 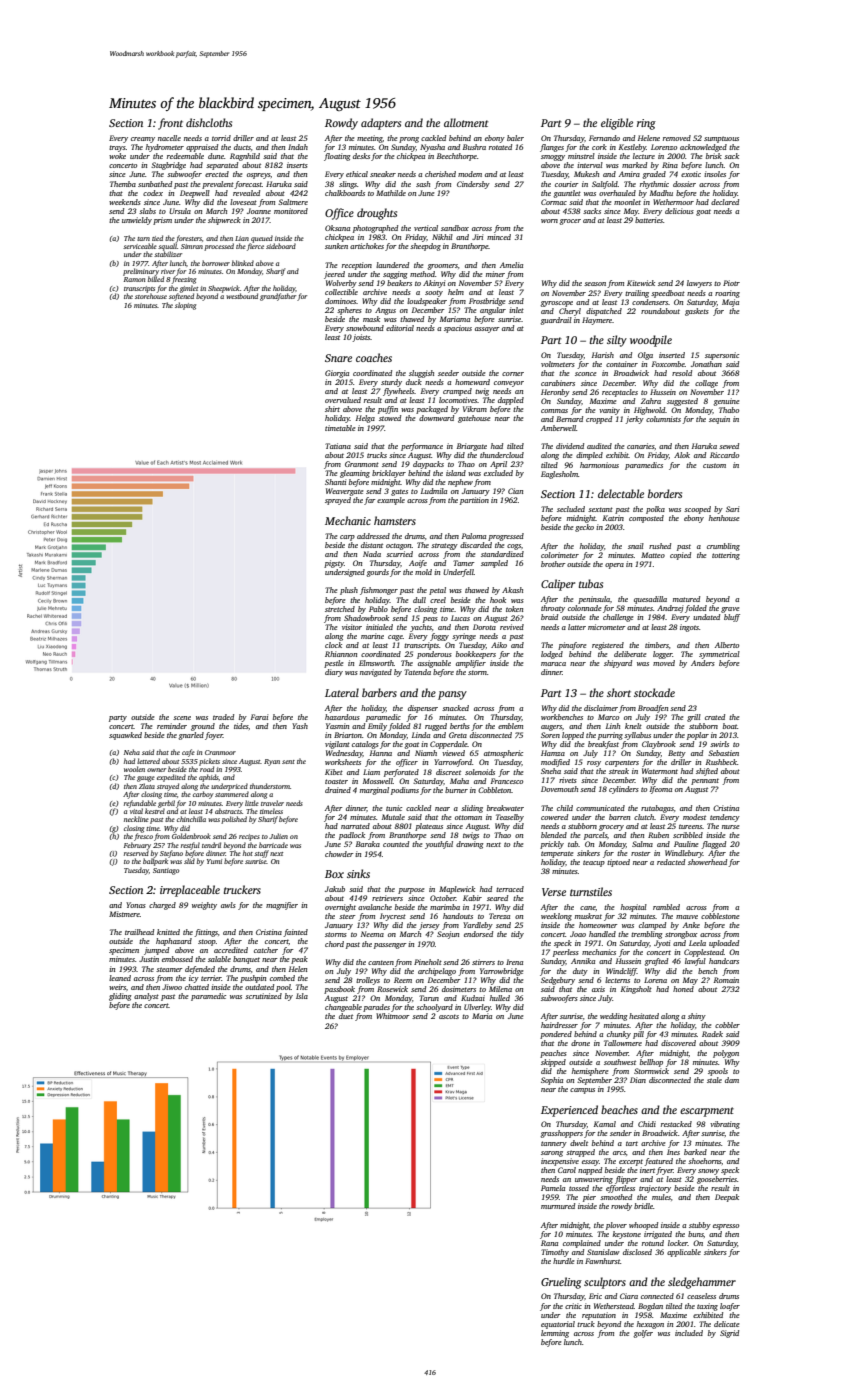 I want to click on Shanti, so click(x=335, y=482).
